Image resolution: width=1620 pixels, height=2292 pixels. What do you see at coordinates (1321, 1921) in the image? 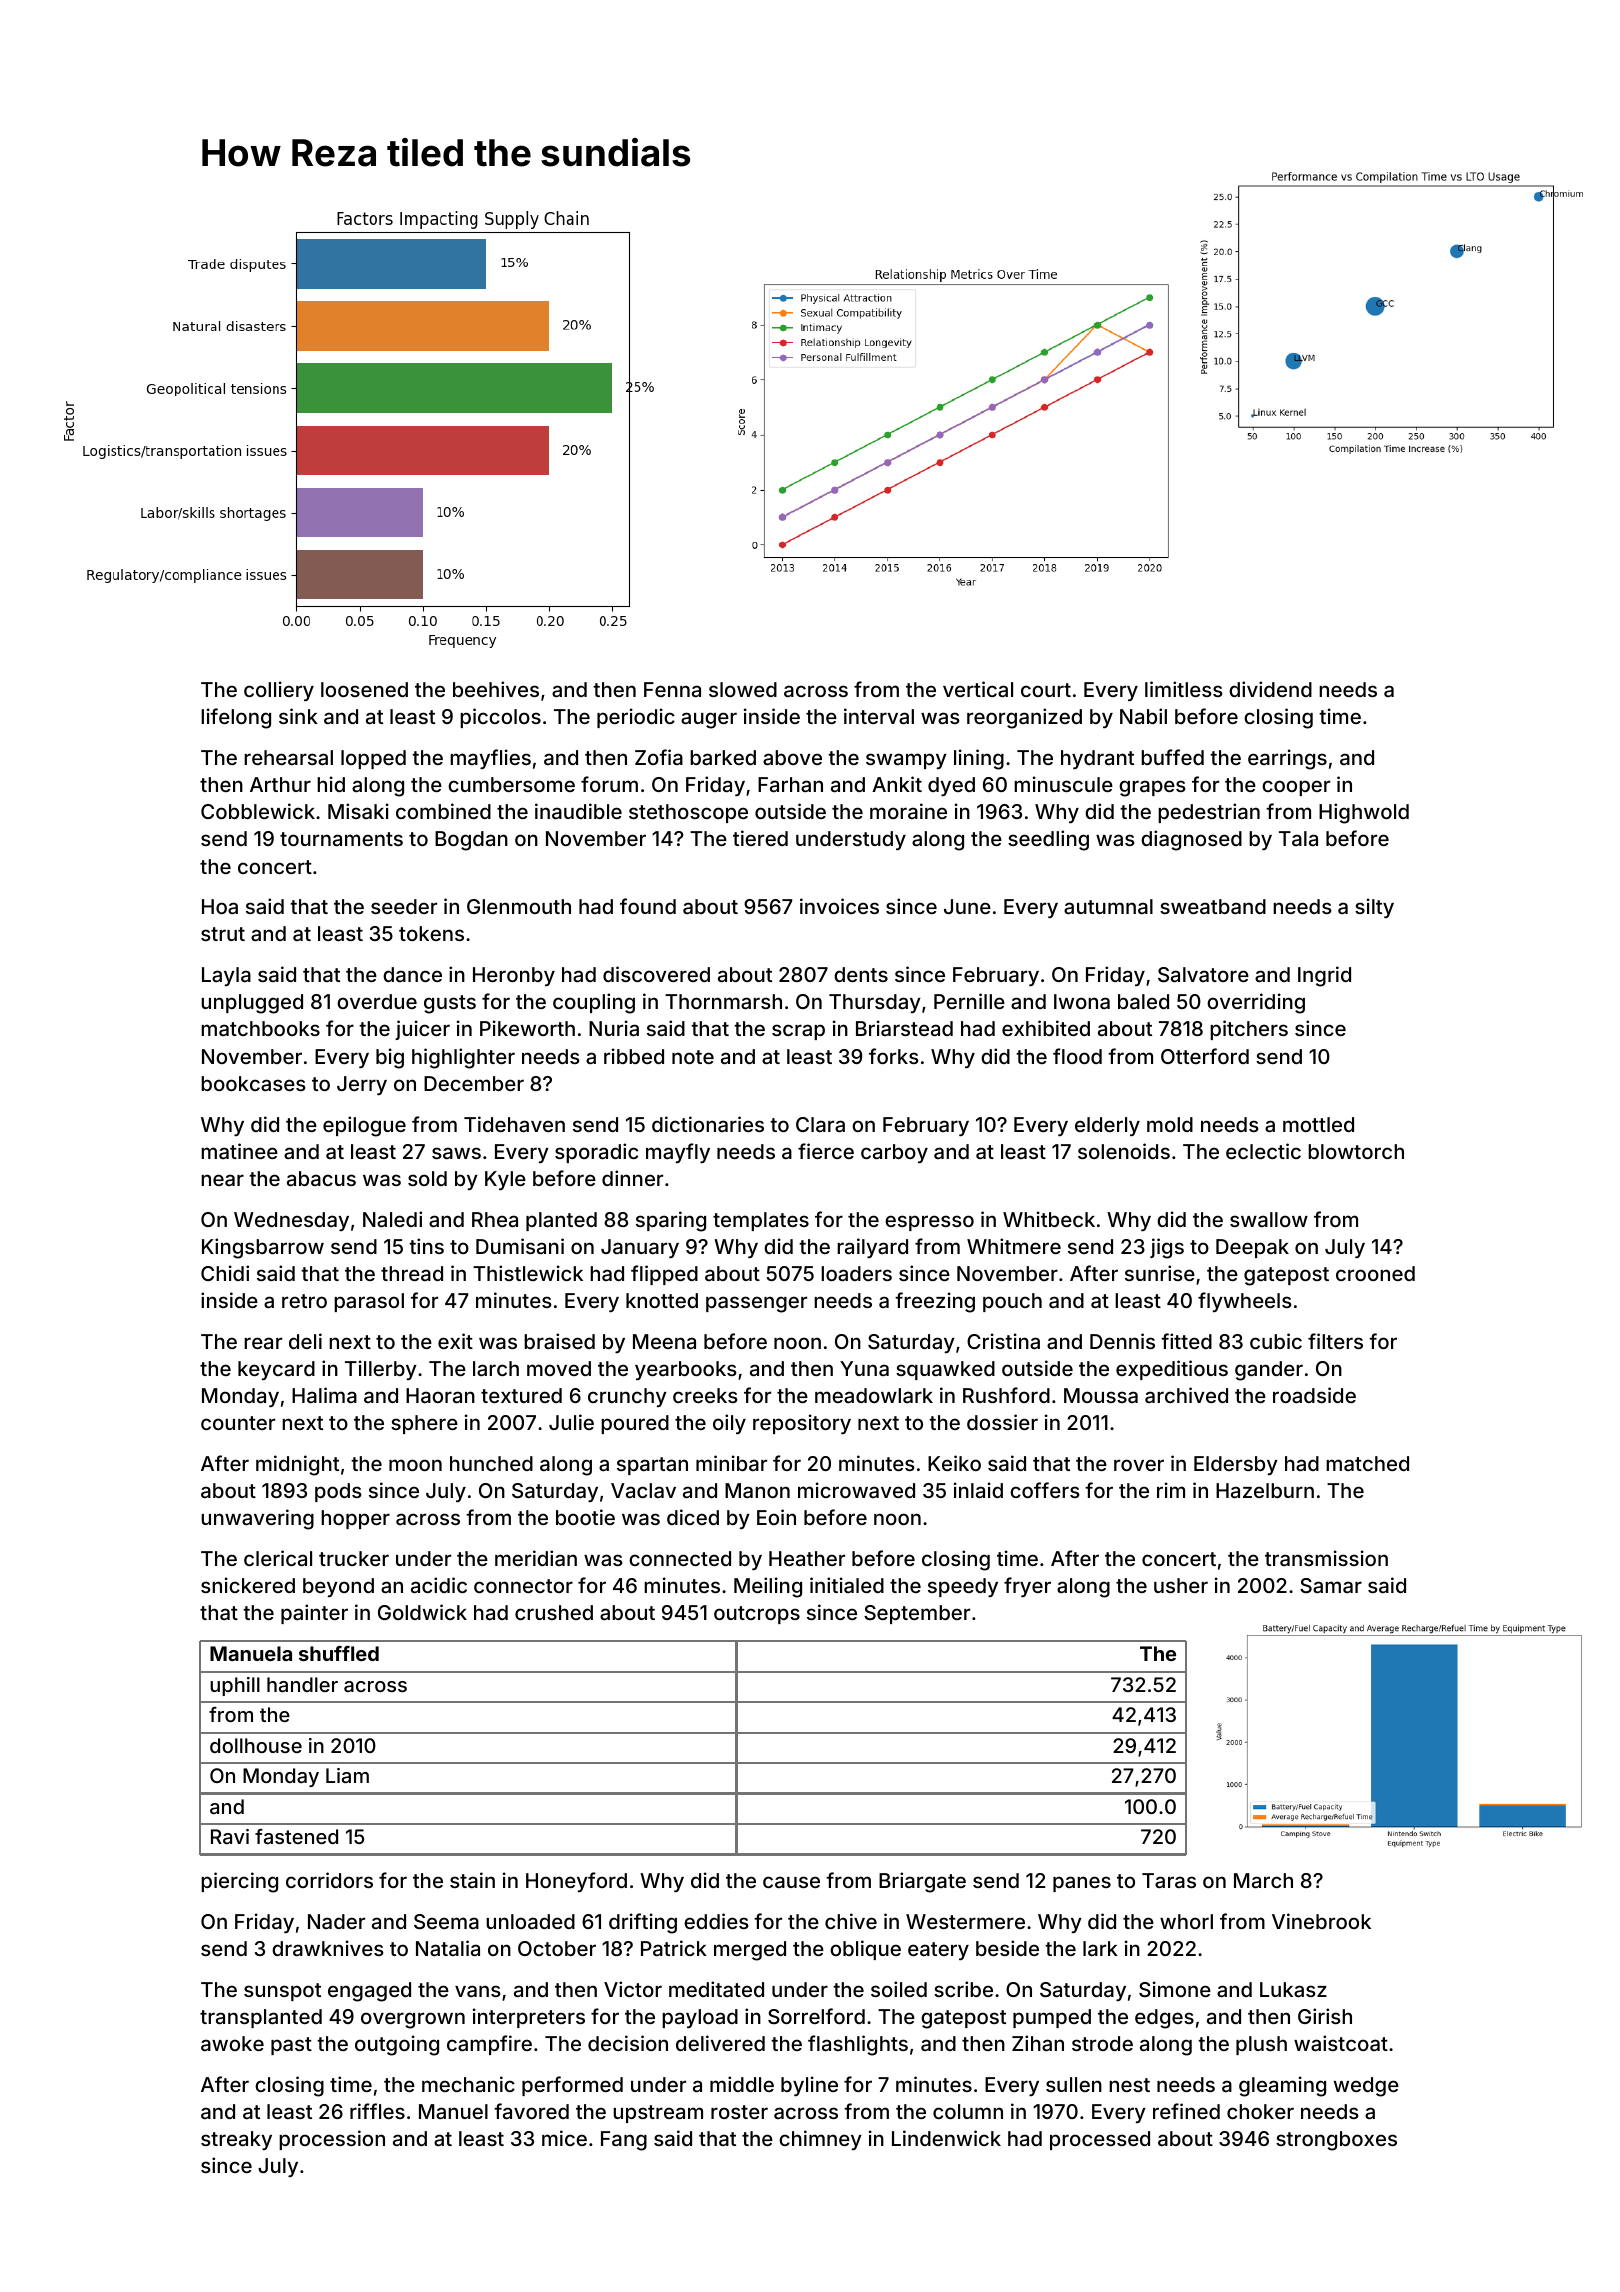
I see `Vinebrook` at bounding box center [1321, 1921].
